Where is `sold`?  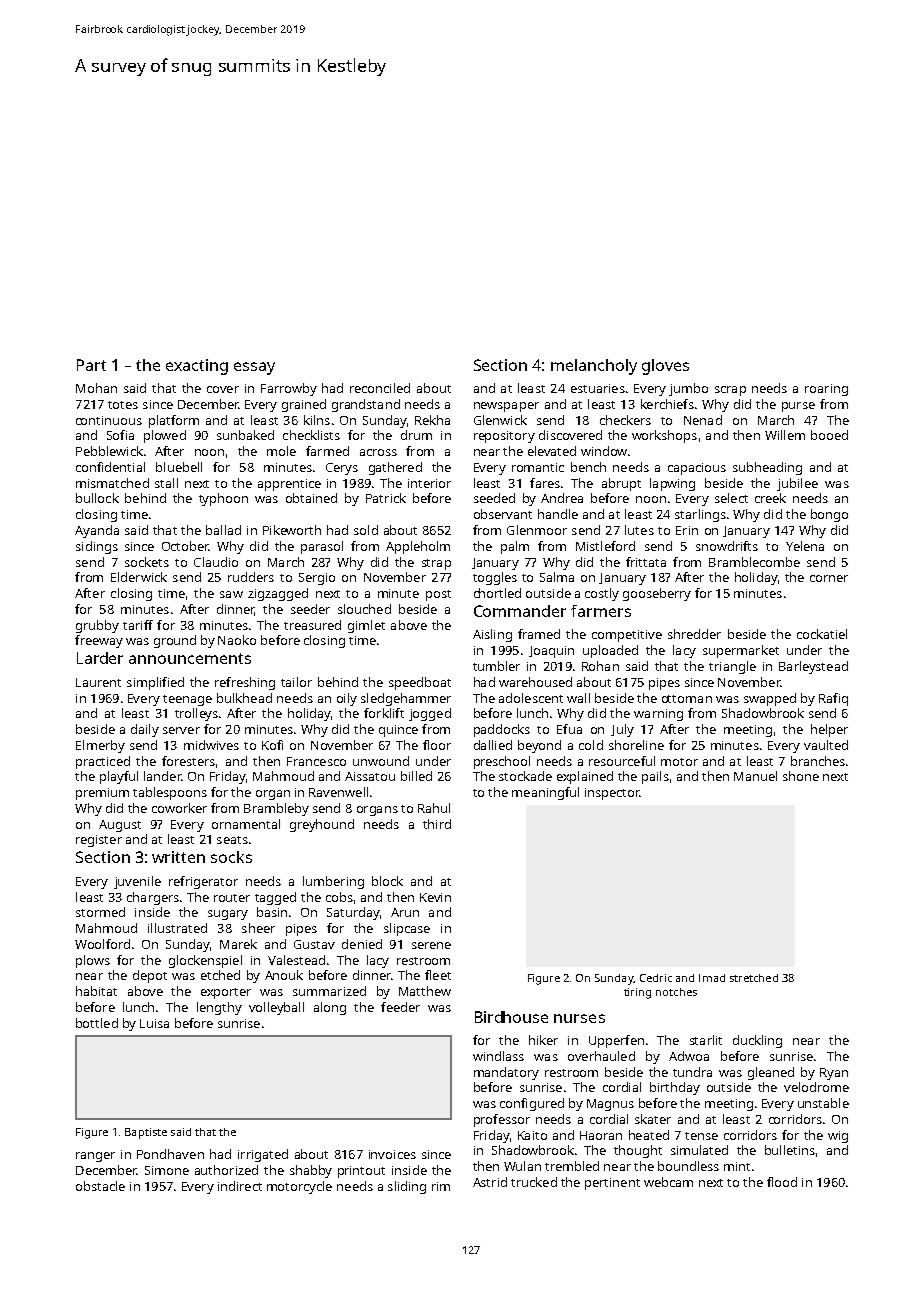 sold is located at coordinates (366, 530).
